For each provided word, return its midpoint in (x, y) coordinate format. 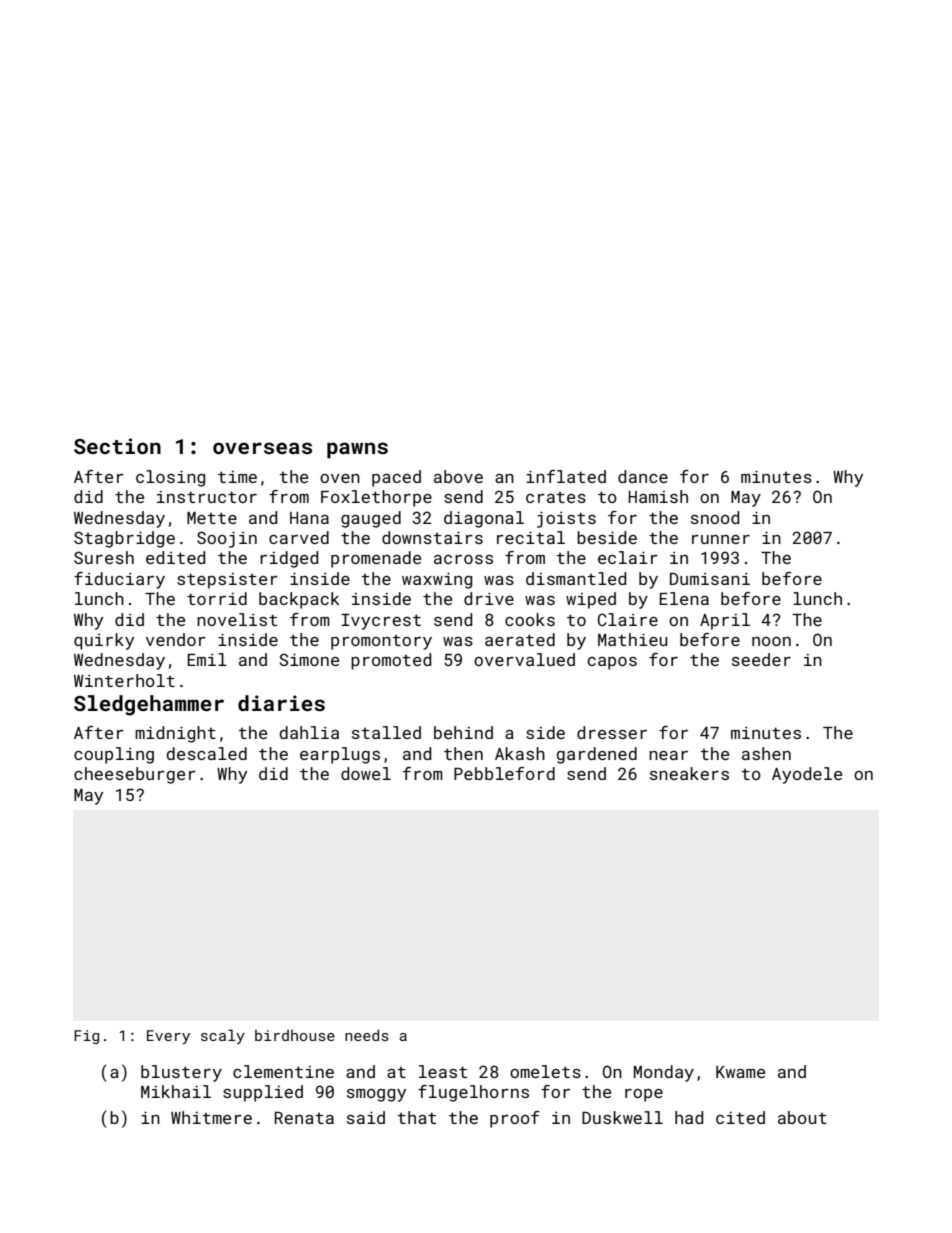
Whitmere (211, 1117)
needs (367, 1035)
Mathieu (632, 639)
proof (515, 1119)
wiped (591, 600)
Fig (86, 1037)
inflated (566, 476)
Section (117, 446)
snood (715, 517)
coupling (114, 755)
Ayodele (807, 775)
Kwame (740, 1072)
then (463, 753)
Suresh (104, 557)
